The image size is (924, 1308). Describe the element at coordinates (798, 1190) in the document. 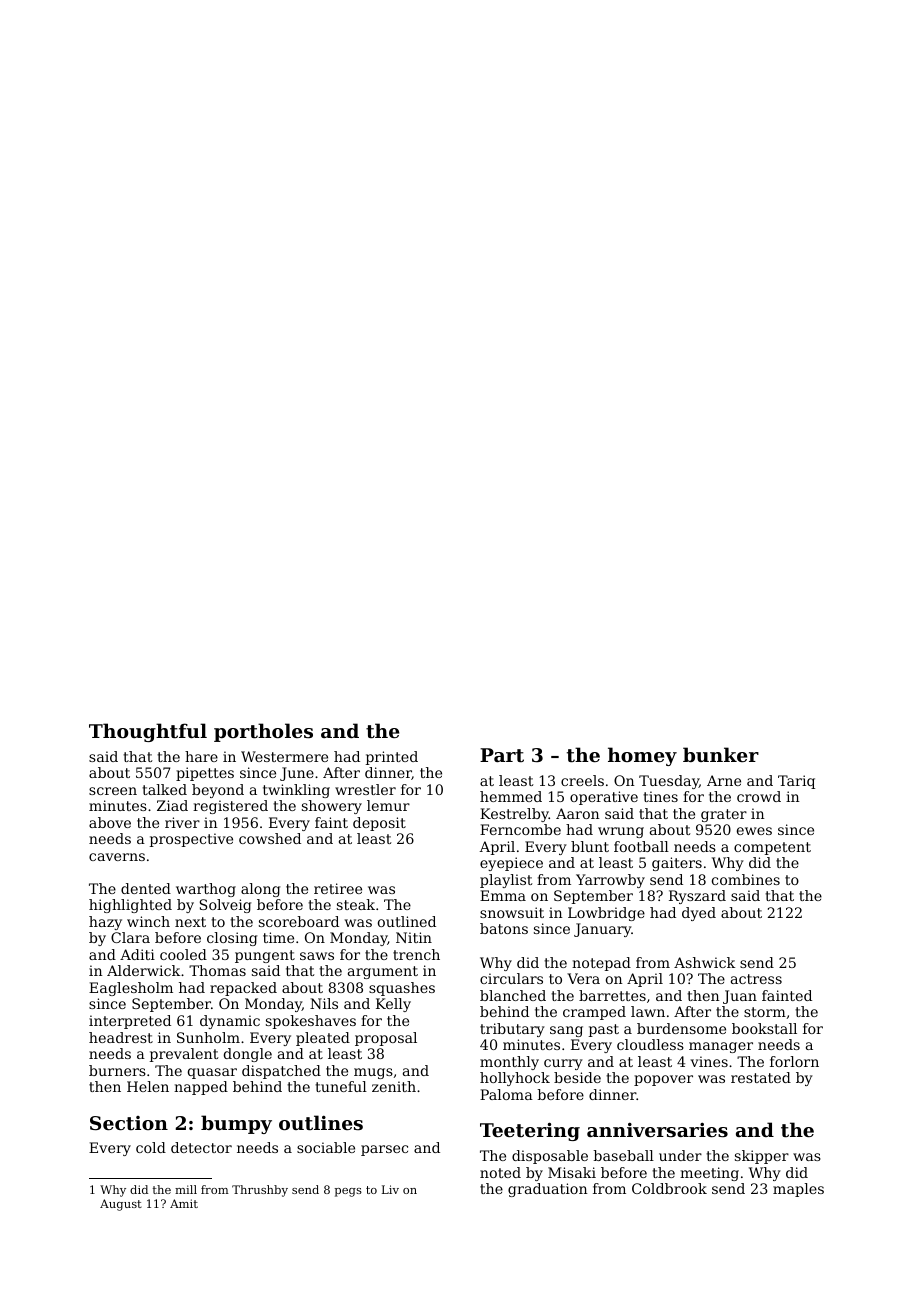

I see `maples` at that location.
